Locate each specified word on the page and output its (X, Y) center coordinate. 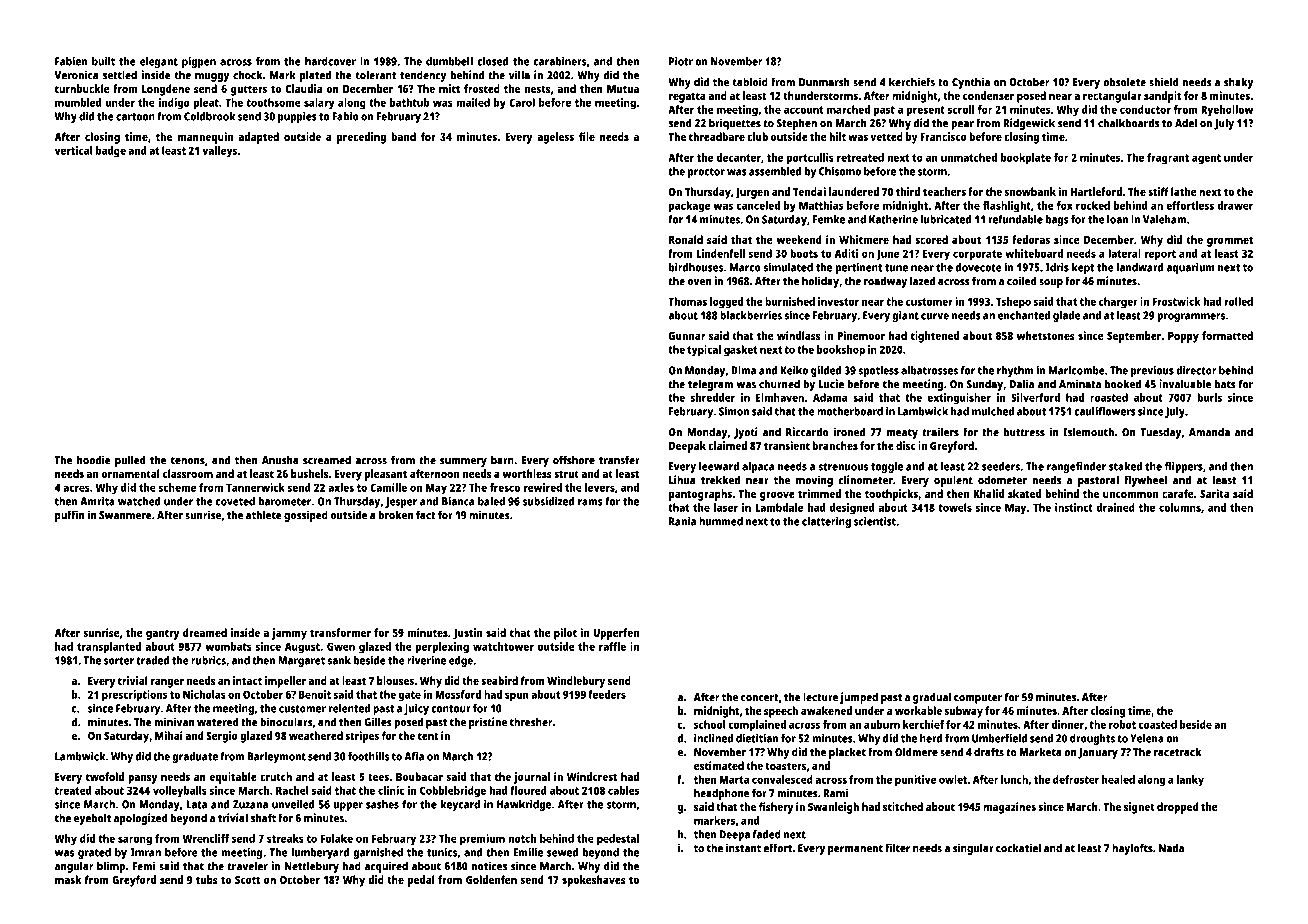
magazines (1009, 808)
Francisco (943, 136)
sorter (119, 661)
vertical (74, 150)
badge (111, 152)
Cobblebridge (453, 792)
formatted (1227, 335)
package (689, 207)
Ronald (686, 239)
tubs (207, 879)
